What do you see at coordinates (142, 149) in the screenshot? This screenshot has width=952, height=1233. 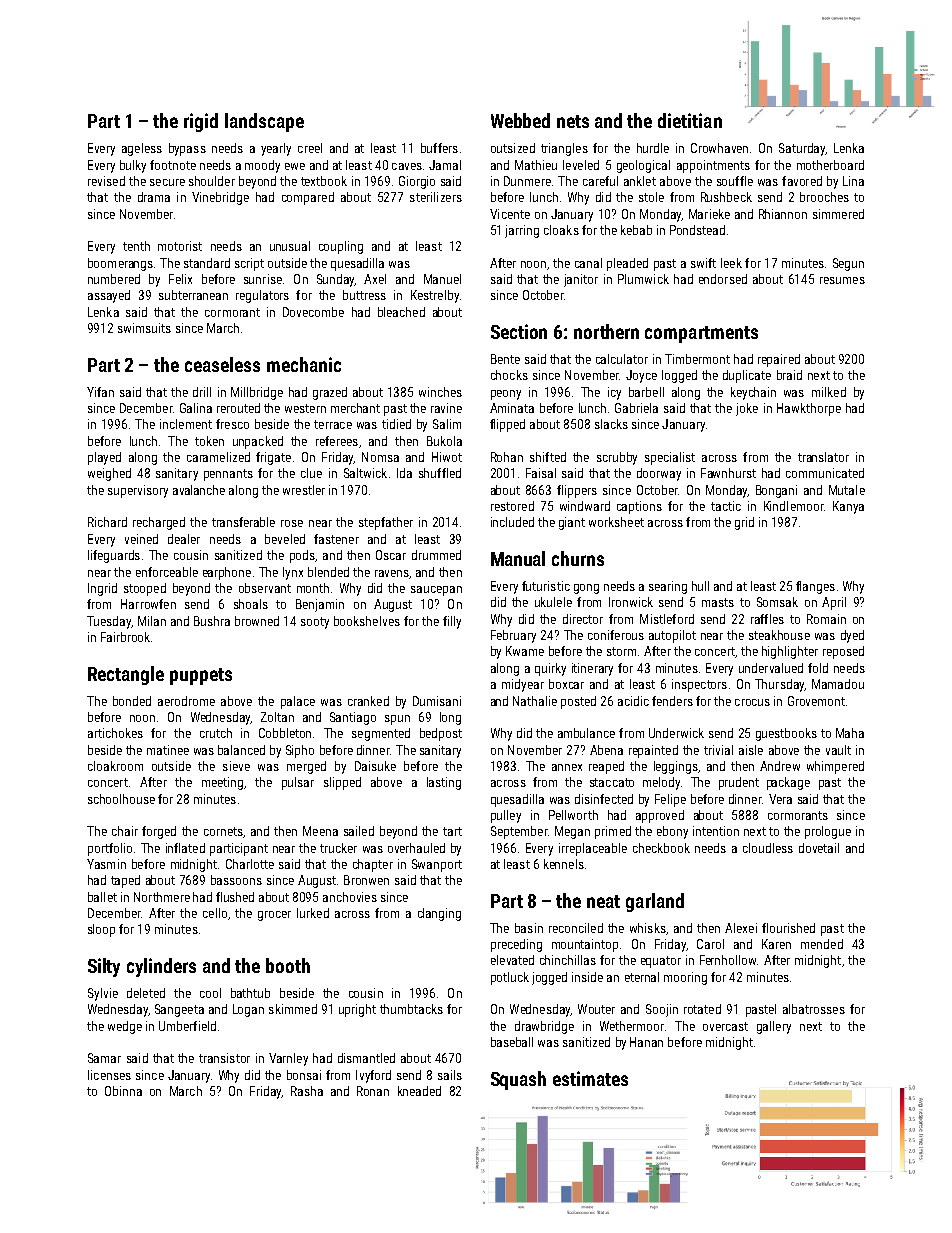 I see `ageless` at bounding box center [142, 149].
